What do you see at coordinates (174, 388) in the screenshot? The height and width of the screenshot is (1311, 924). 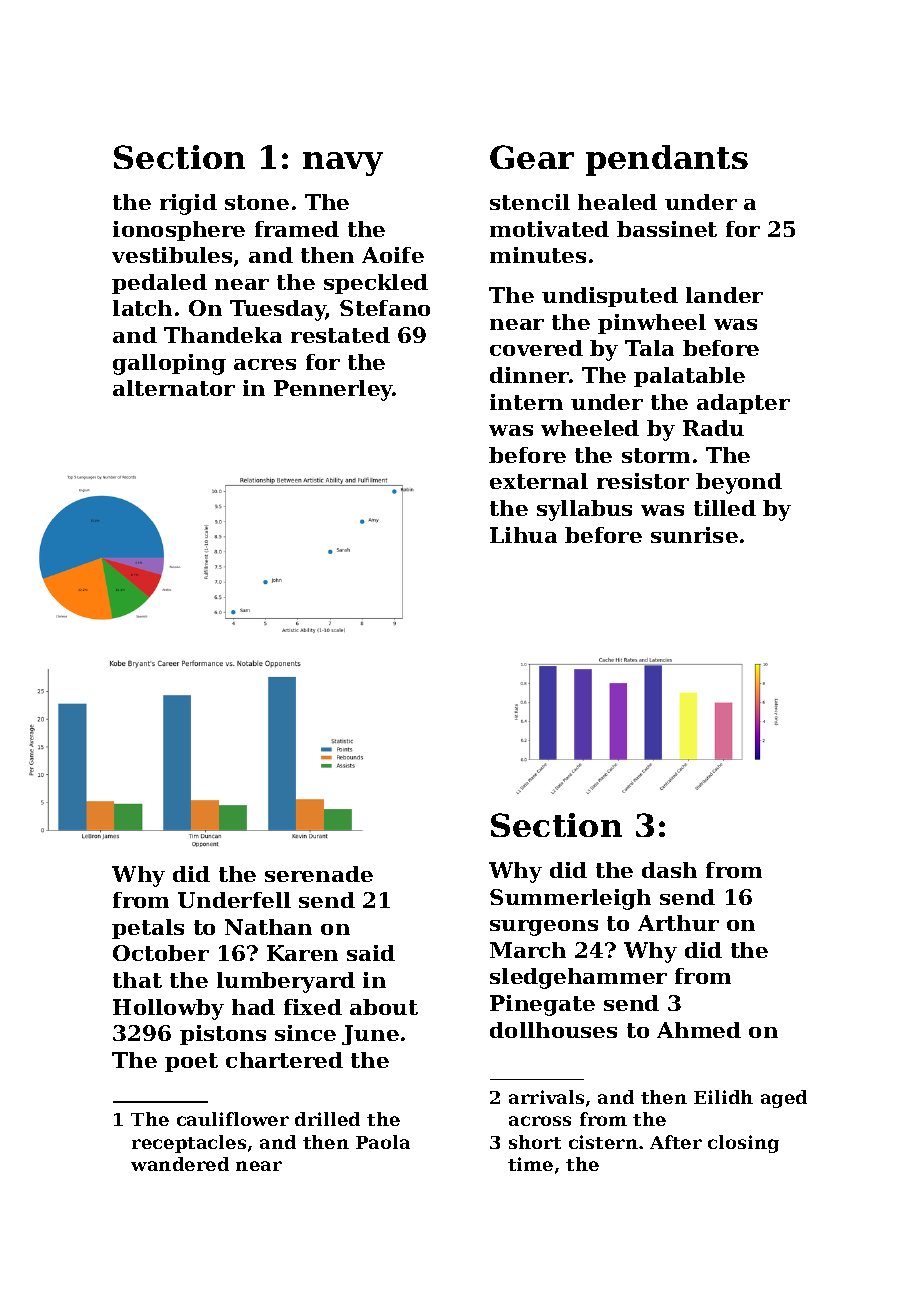 I see `alternator` at bounding box center [174, 388].
